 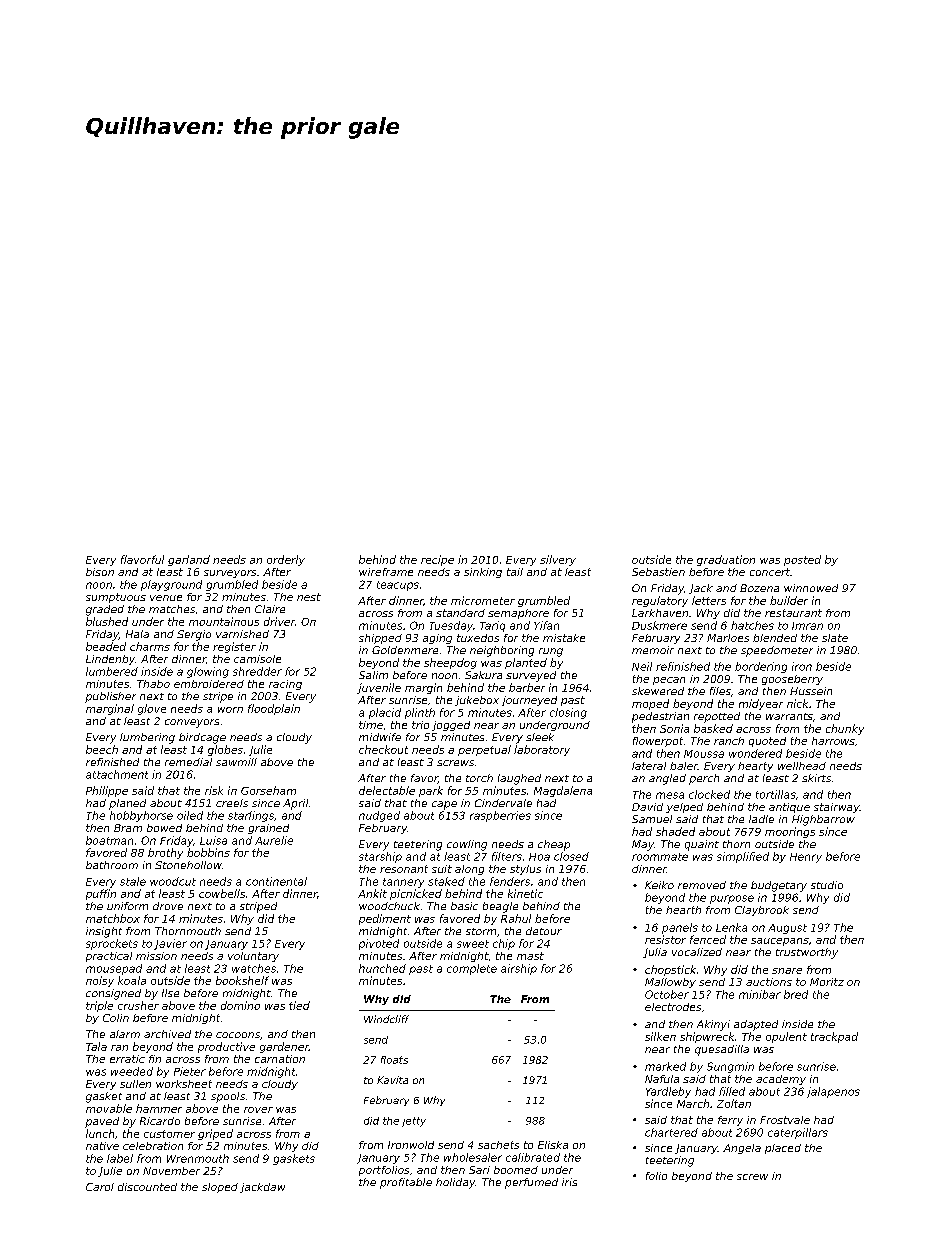 What do you see at coordinates (105, 610) in the image?
I see `graded` at bounding box center [105, 610].
